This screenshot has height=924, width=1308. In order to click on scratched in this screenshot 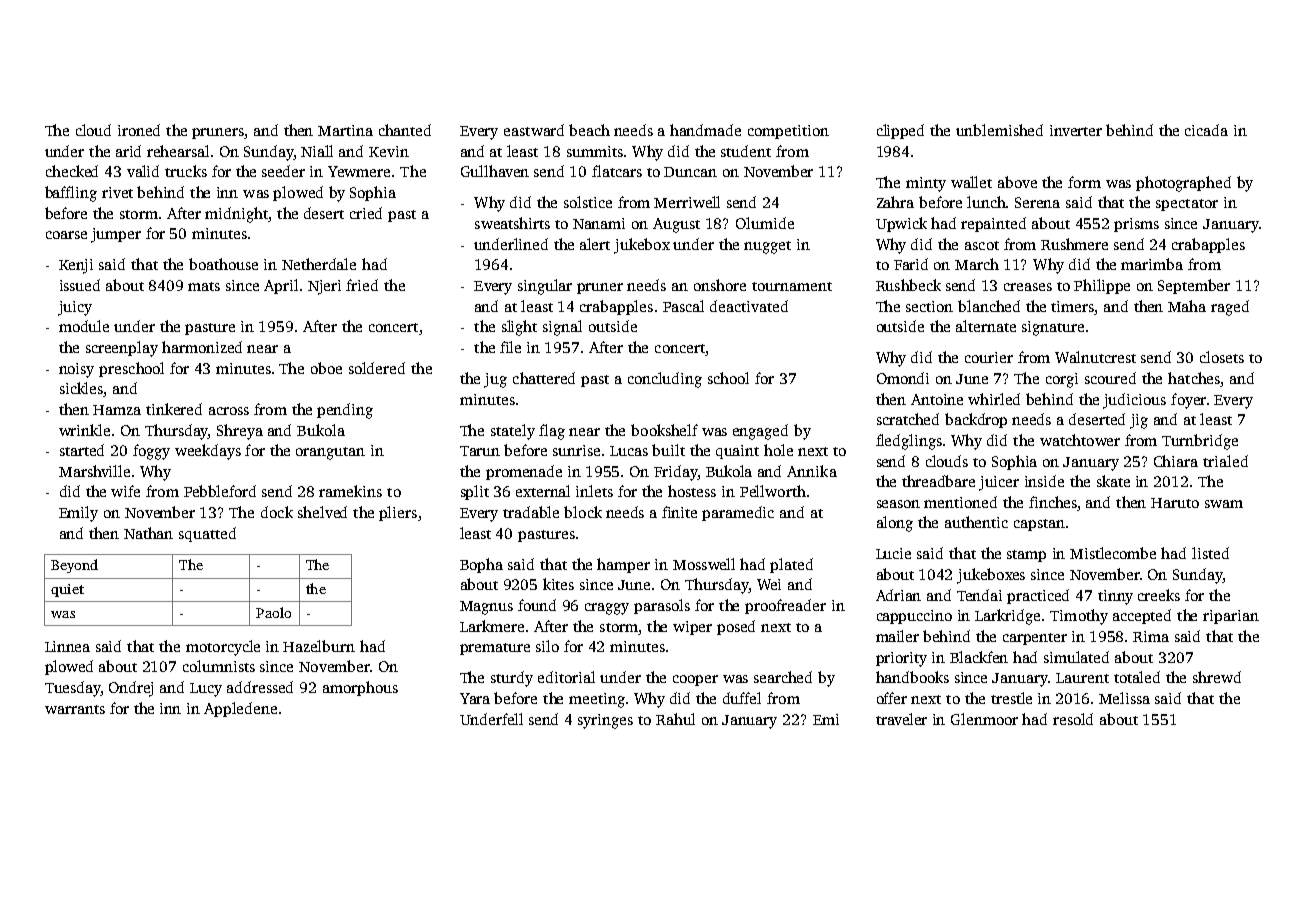, I will do `click(908, 419)`.
